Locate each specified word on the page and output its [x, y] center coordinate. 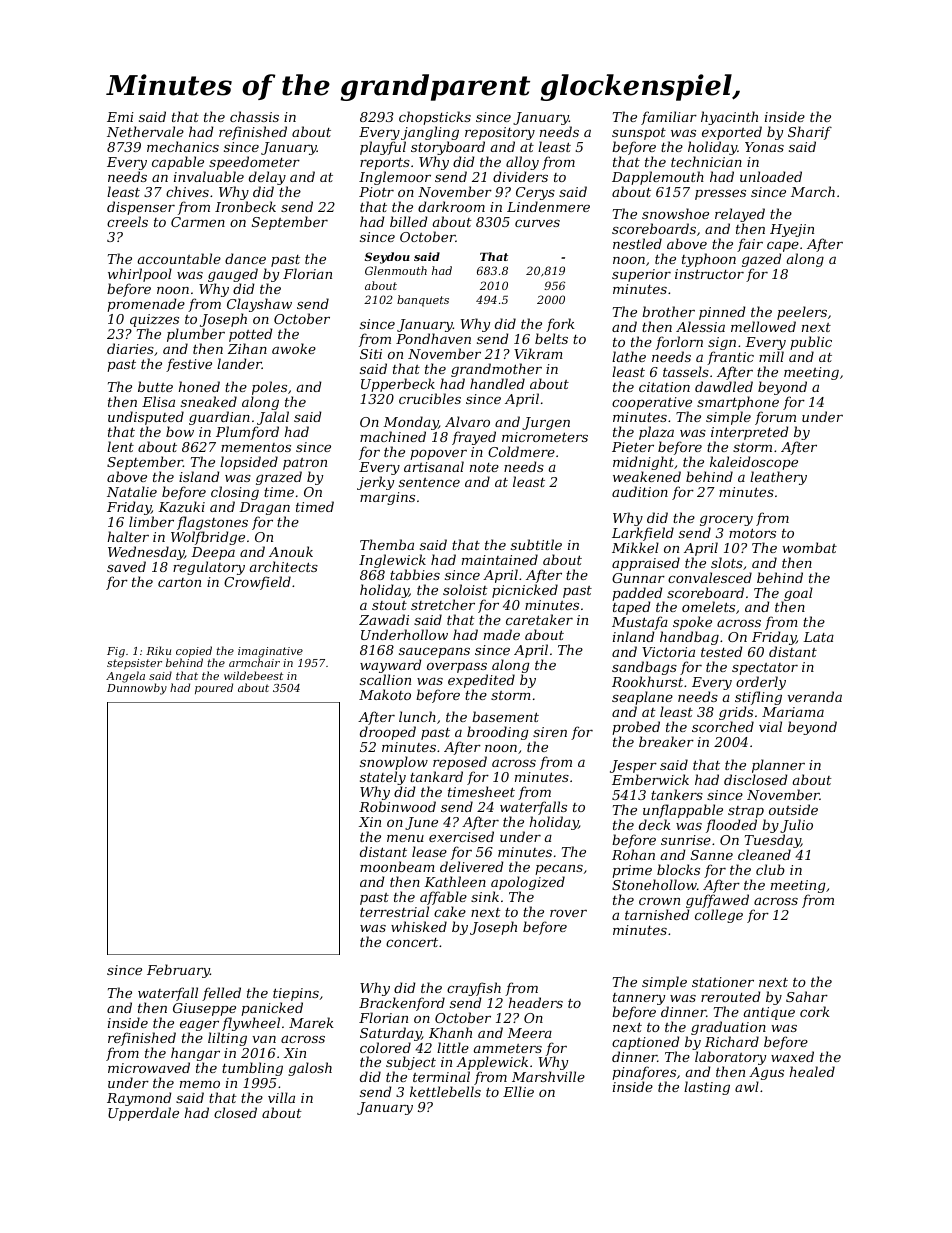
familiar [669, 118]
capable [178, 163]
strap [746, 812]
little [453, 1047]
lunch [417, 716]
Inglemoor [395, 178]
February [178, 971]
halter [128, 536]
